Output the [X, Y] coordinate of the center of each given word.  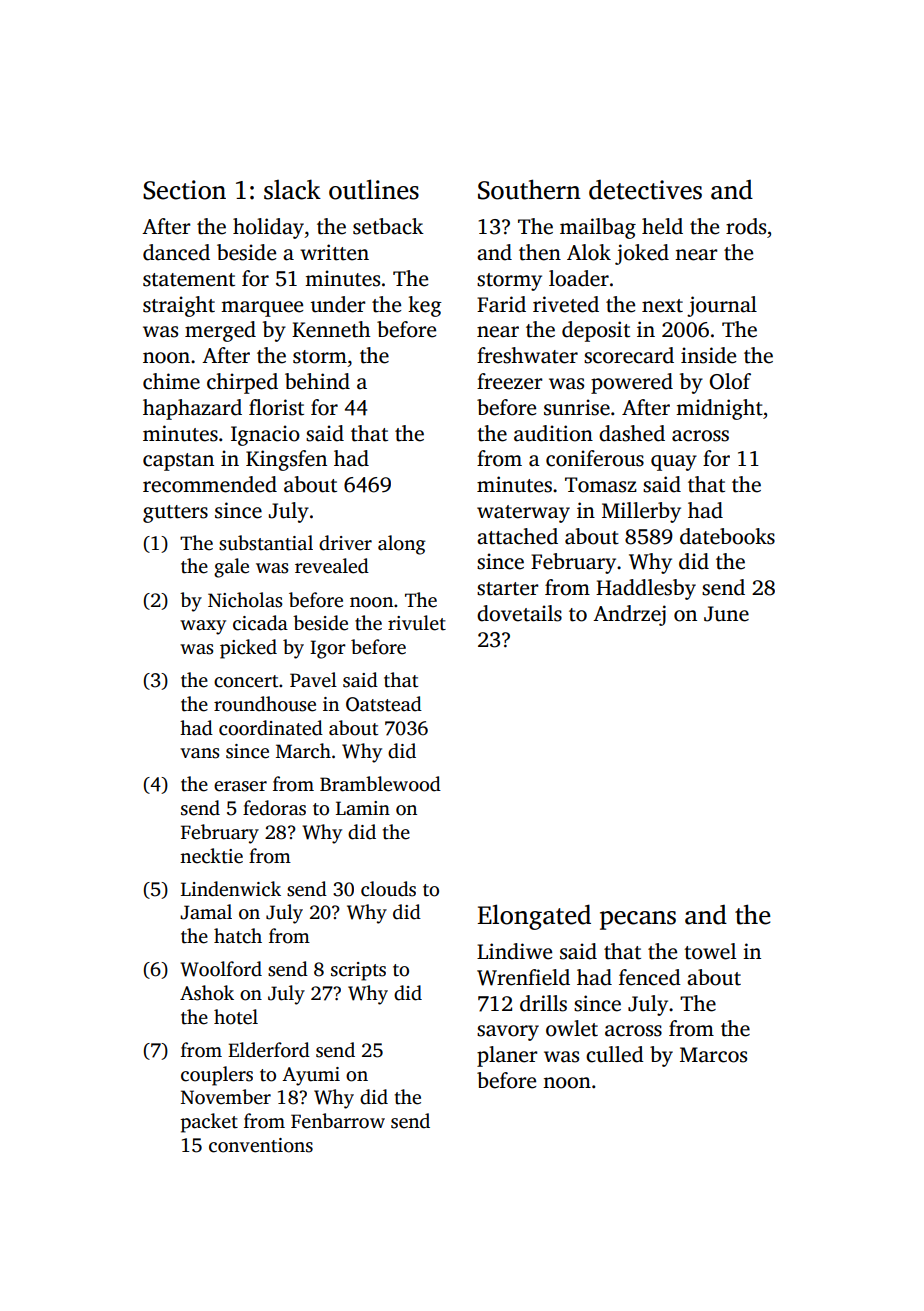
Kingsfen [286, 460]
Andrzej [629, 615]
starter [508, 589]
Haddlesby [646, 589]
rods [746, 226]
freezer [510, 381]
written [334, 252]
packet [209, 1123]
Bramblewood [380, 784]
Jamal [206, 912]
